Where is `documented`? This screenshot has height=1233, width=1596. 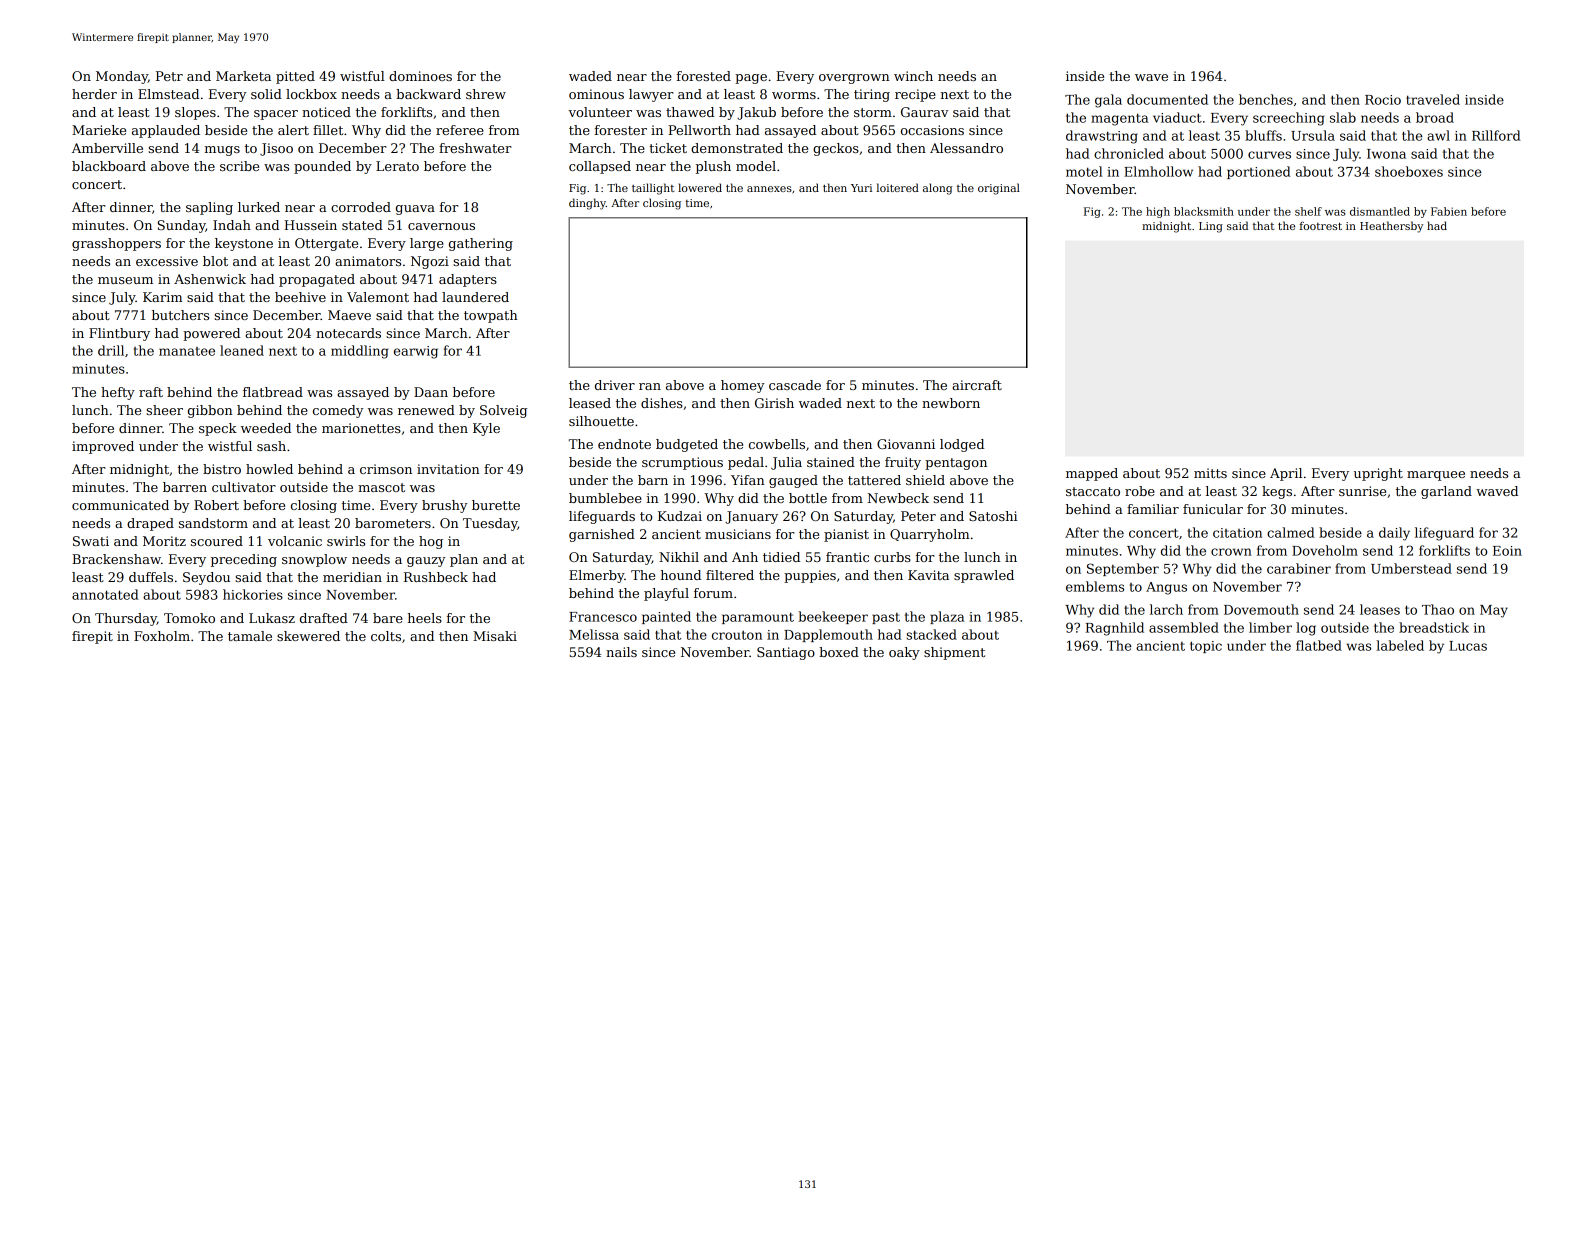 documented is located at coordinates (1167, 99).
